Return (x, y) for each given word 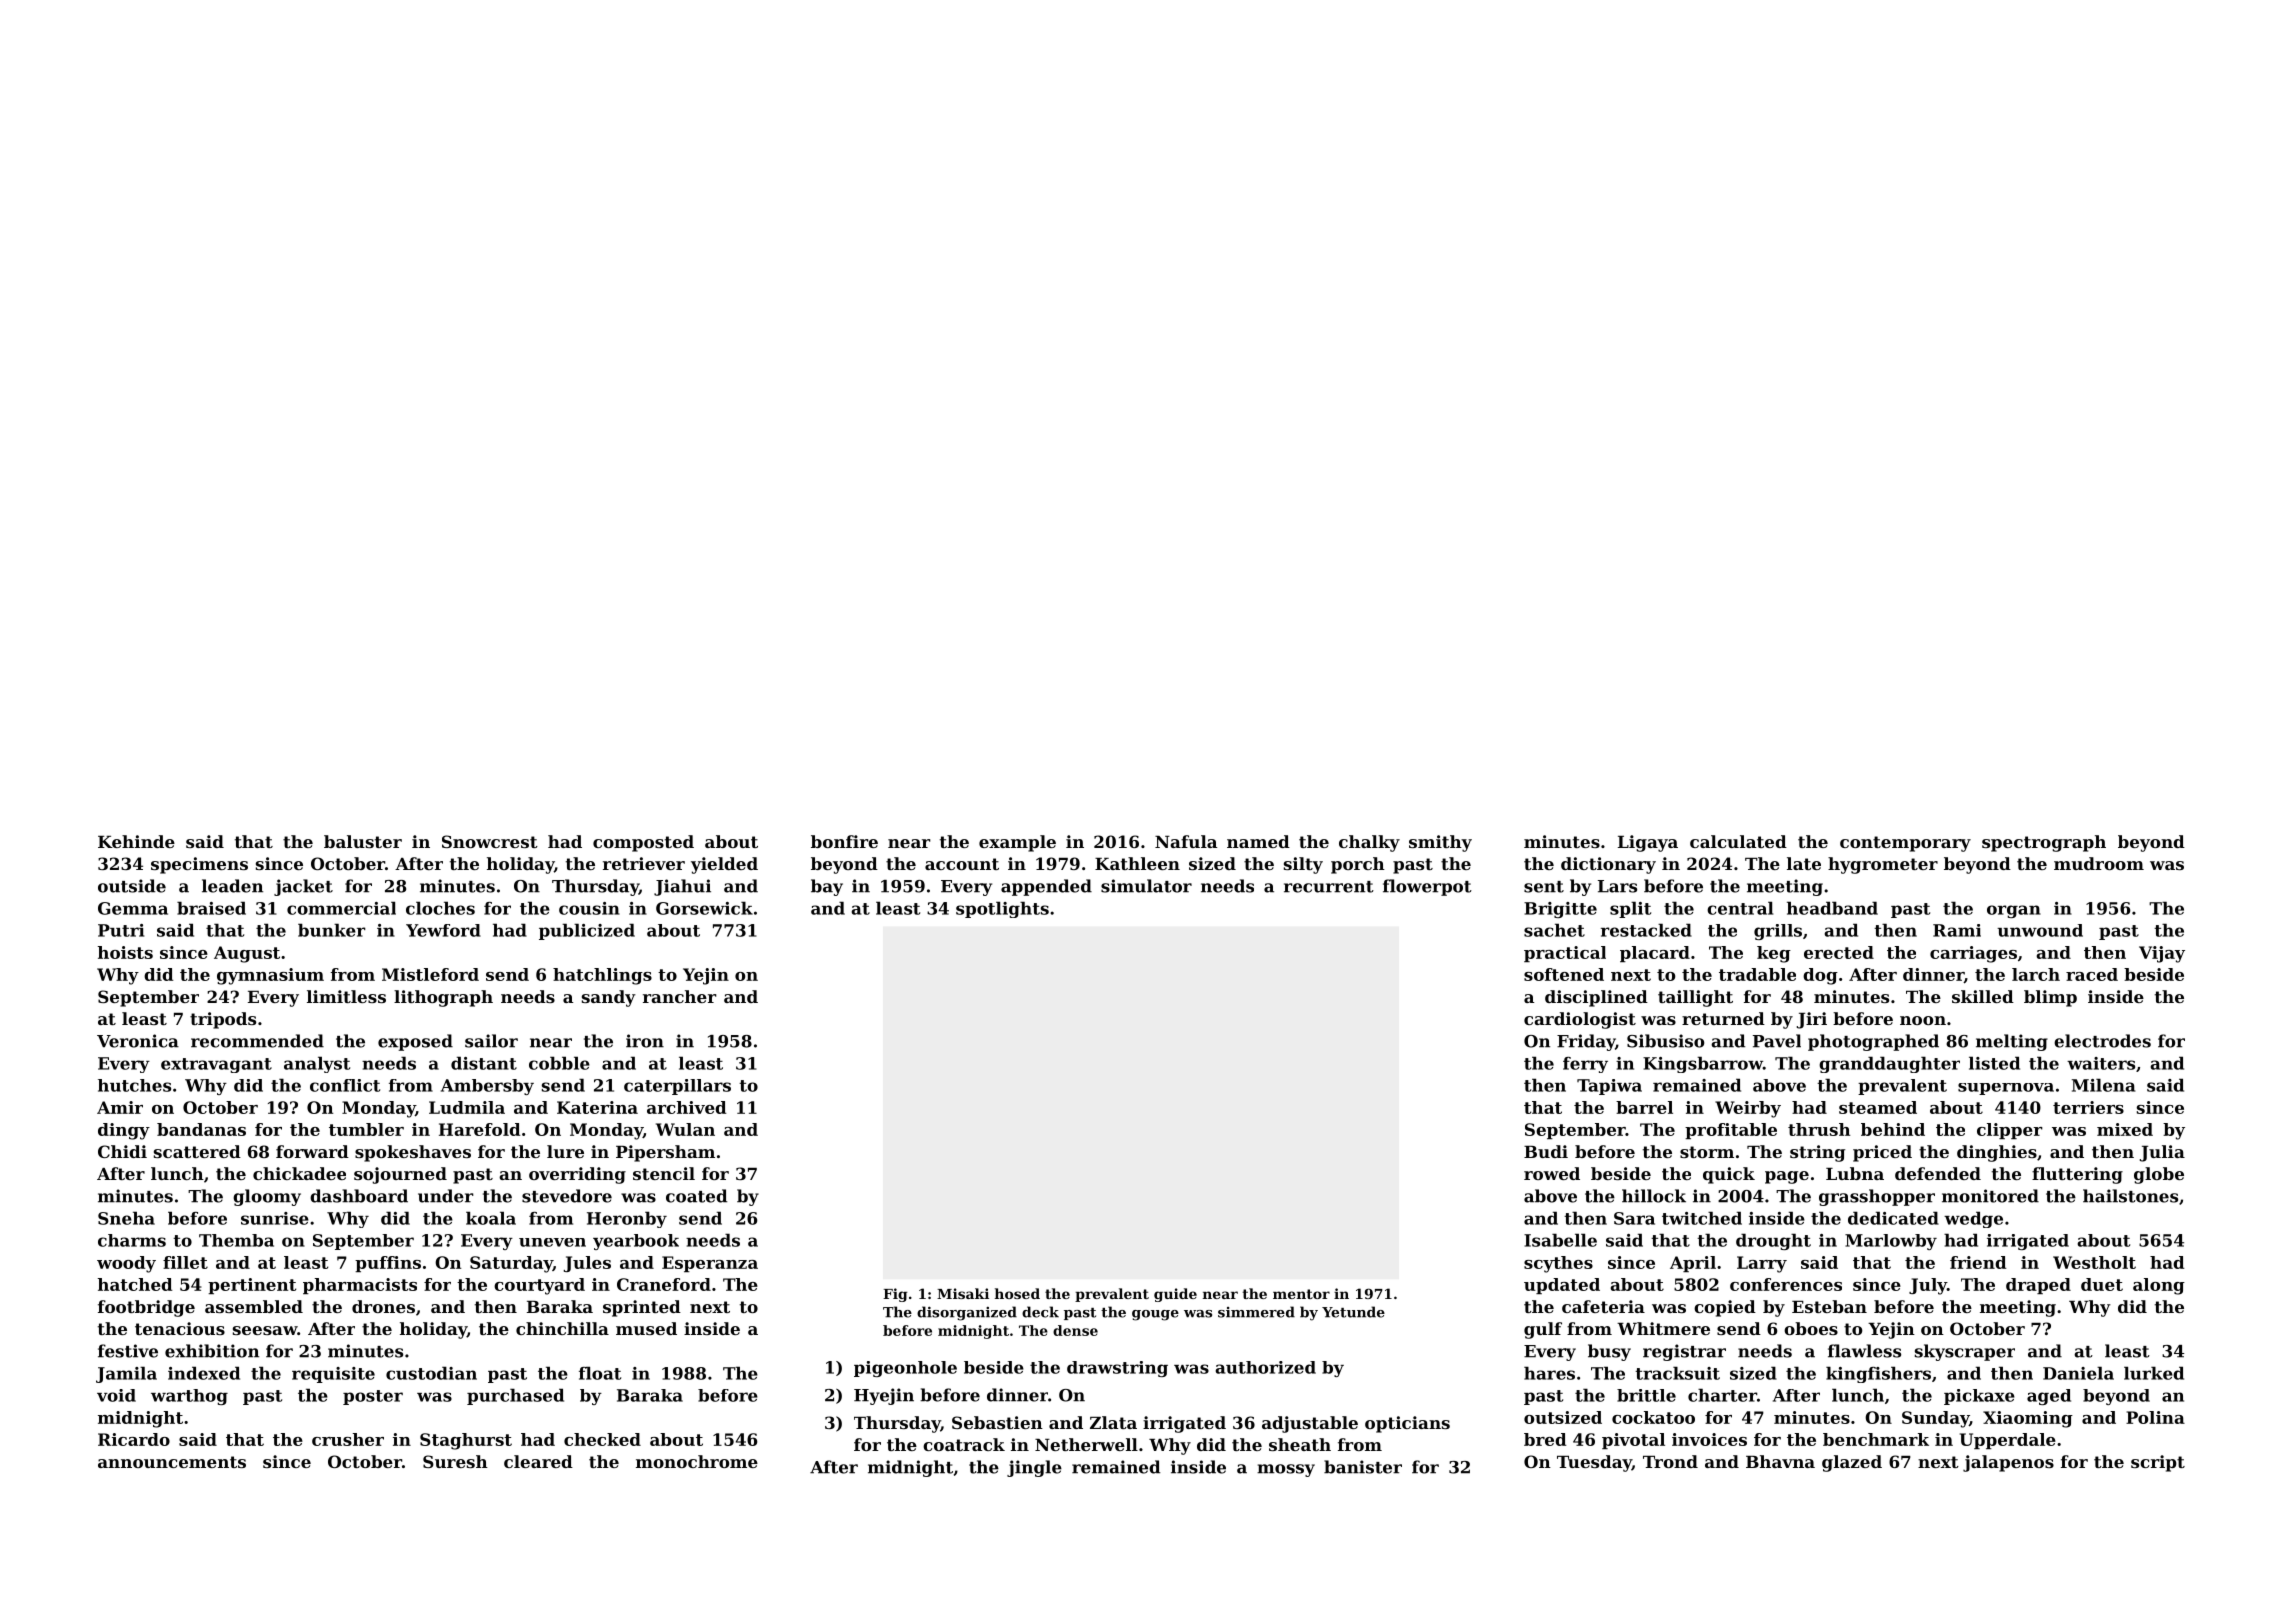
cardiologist (1580, 1020)
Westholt (2094, 1262)
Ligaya (1648, 843)
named (1258, 841)
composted (643, 843)
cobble (559, 1063)
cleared (538, 1461)
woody (126, 1264)
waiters (2101, 1063)
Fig (895, 1295)
